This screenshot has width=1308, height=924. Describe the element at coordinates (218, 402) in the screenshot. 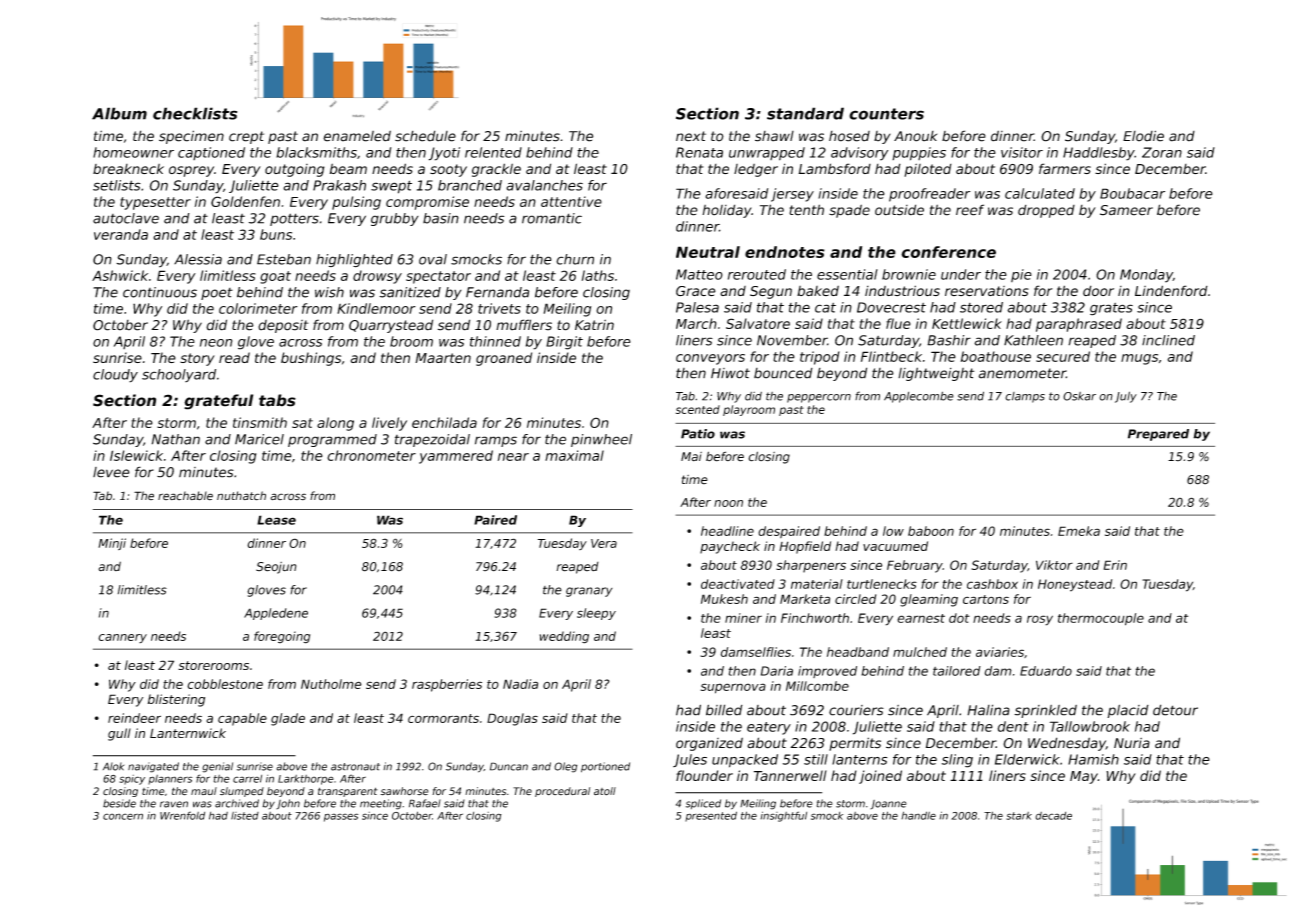

I see `grateful` at that location.
